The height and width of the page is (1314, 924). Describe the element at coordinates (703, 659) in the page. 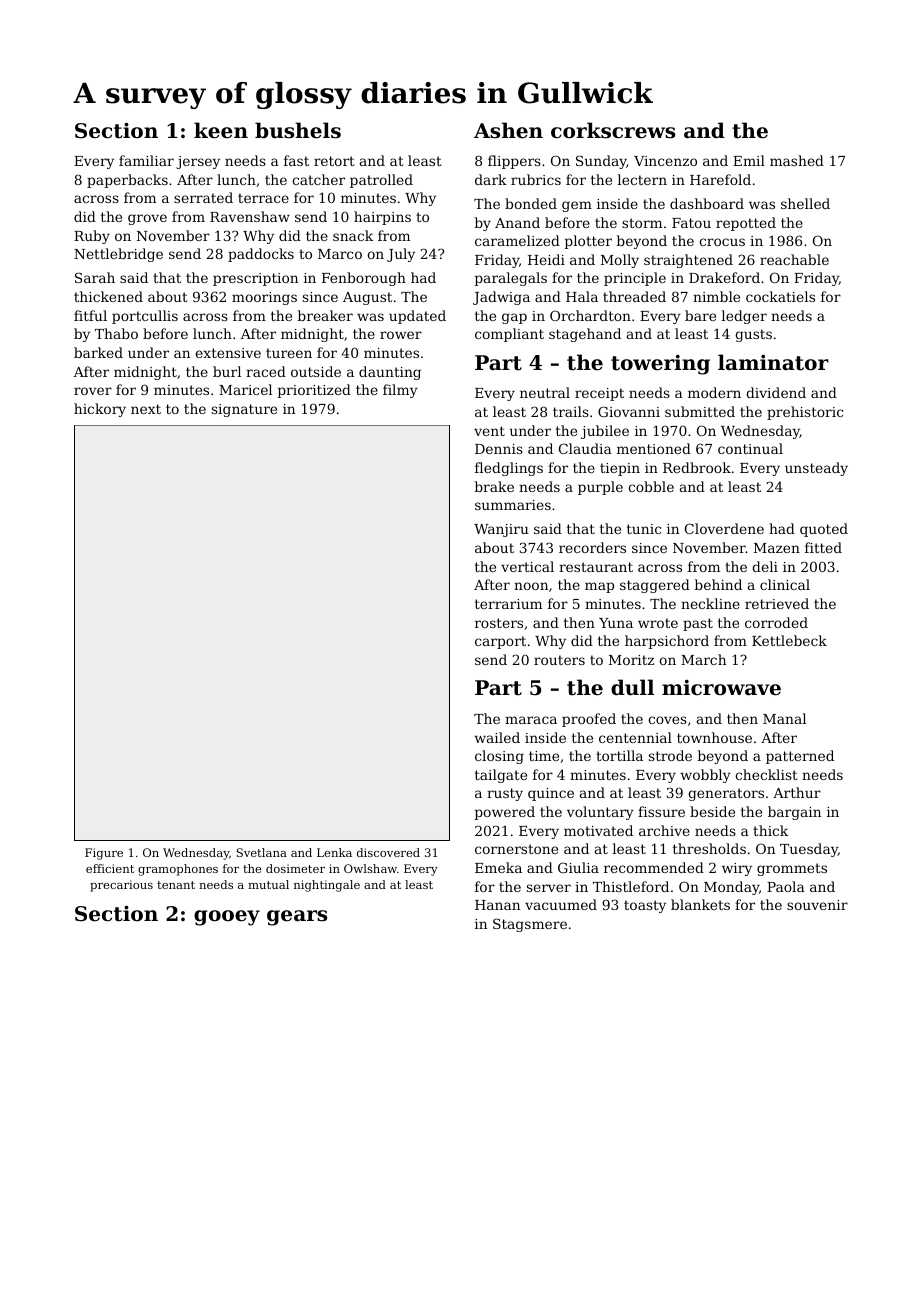

I see `March` at that location.
